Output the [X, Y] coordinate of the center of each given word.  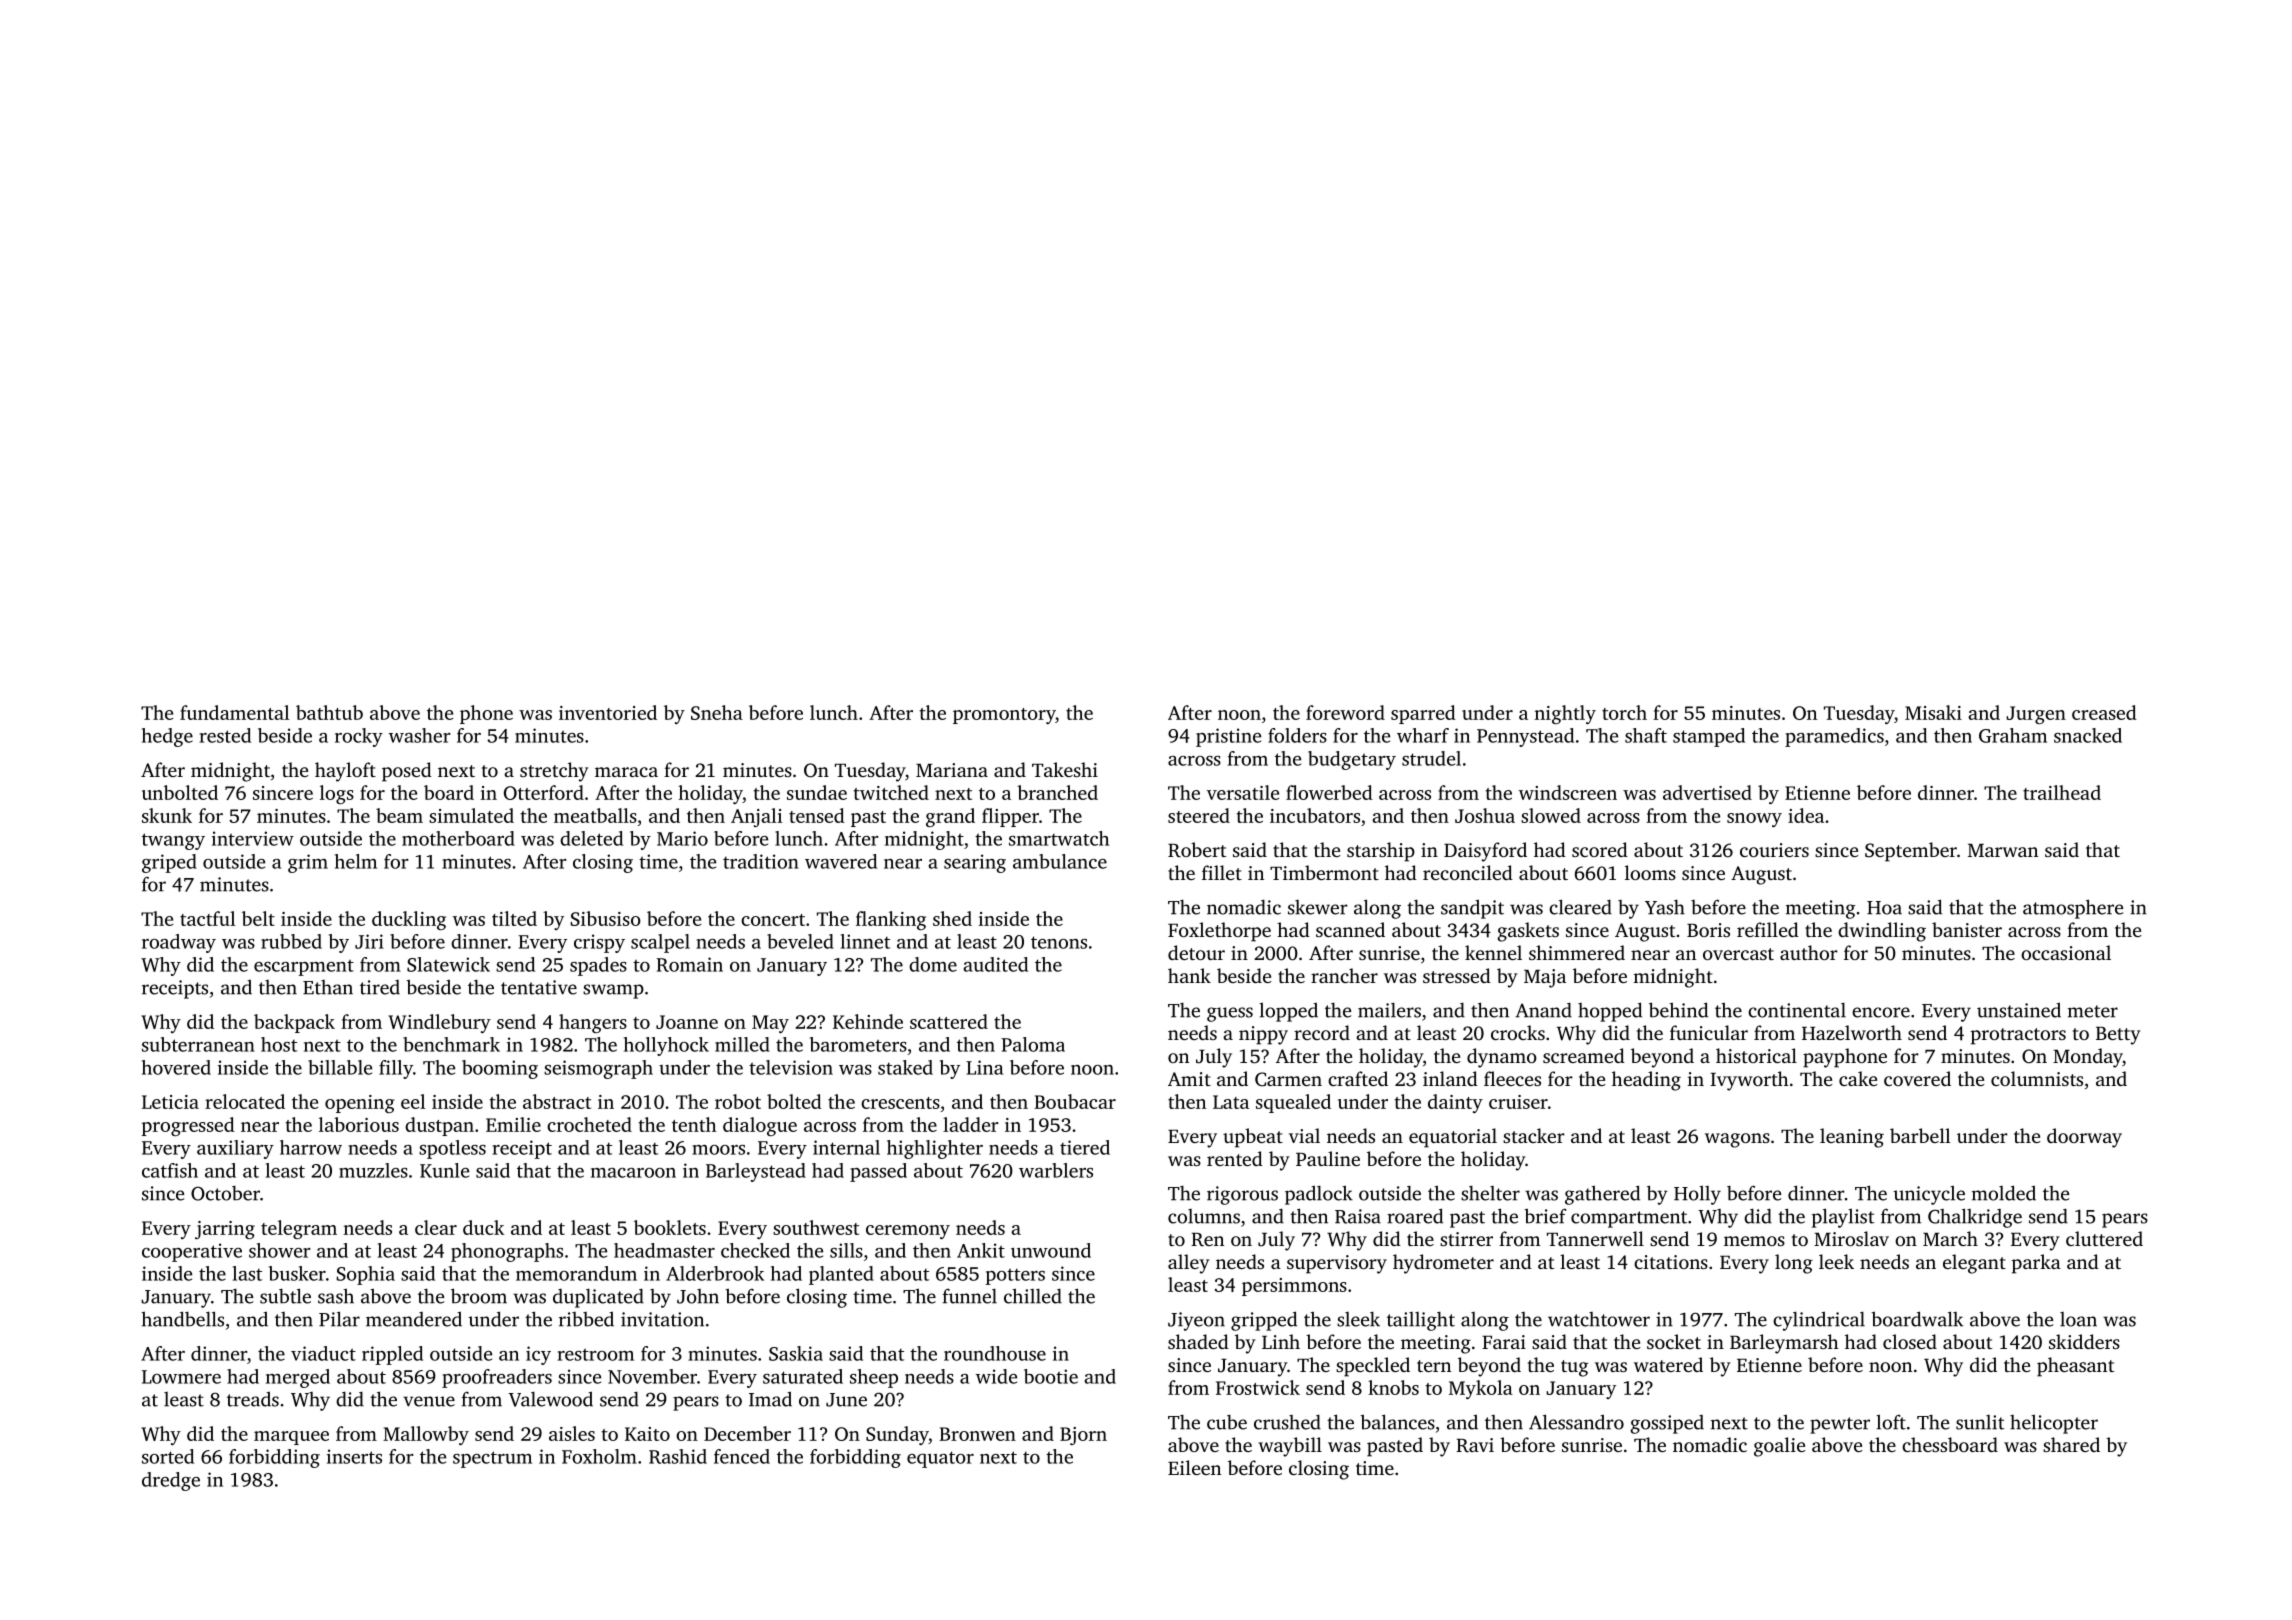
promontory [1004, 716]
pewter [1840, 1425]
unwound [1051, 1250]
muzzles [373, 1170]
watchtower [1599, 1319]
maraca [626, 772]
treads [253, 1399]
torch [1624, 712]
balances [1397, 1422]
